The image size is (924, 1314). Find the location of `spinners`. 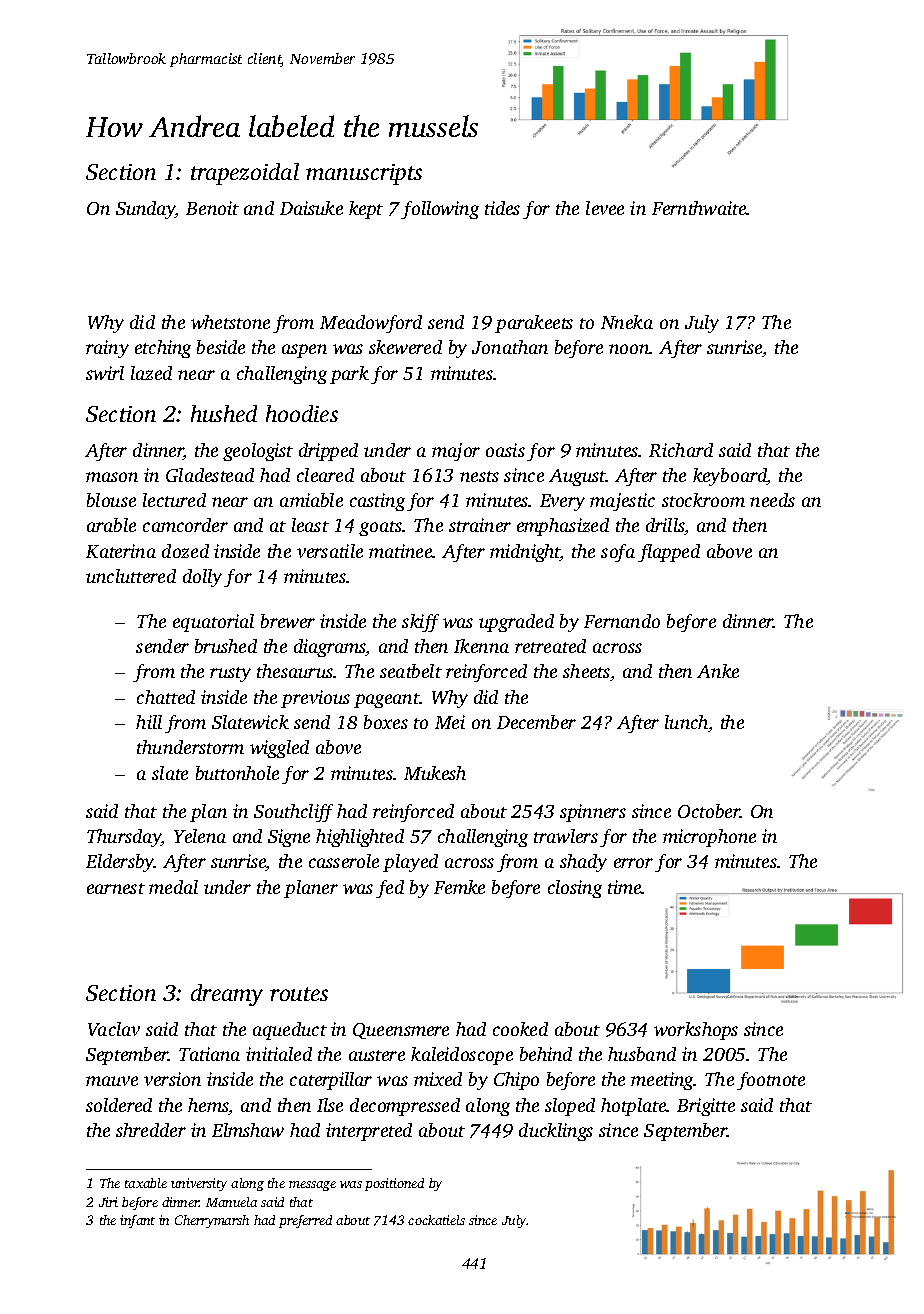

spinners is located at coordinates (593, 813).
